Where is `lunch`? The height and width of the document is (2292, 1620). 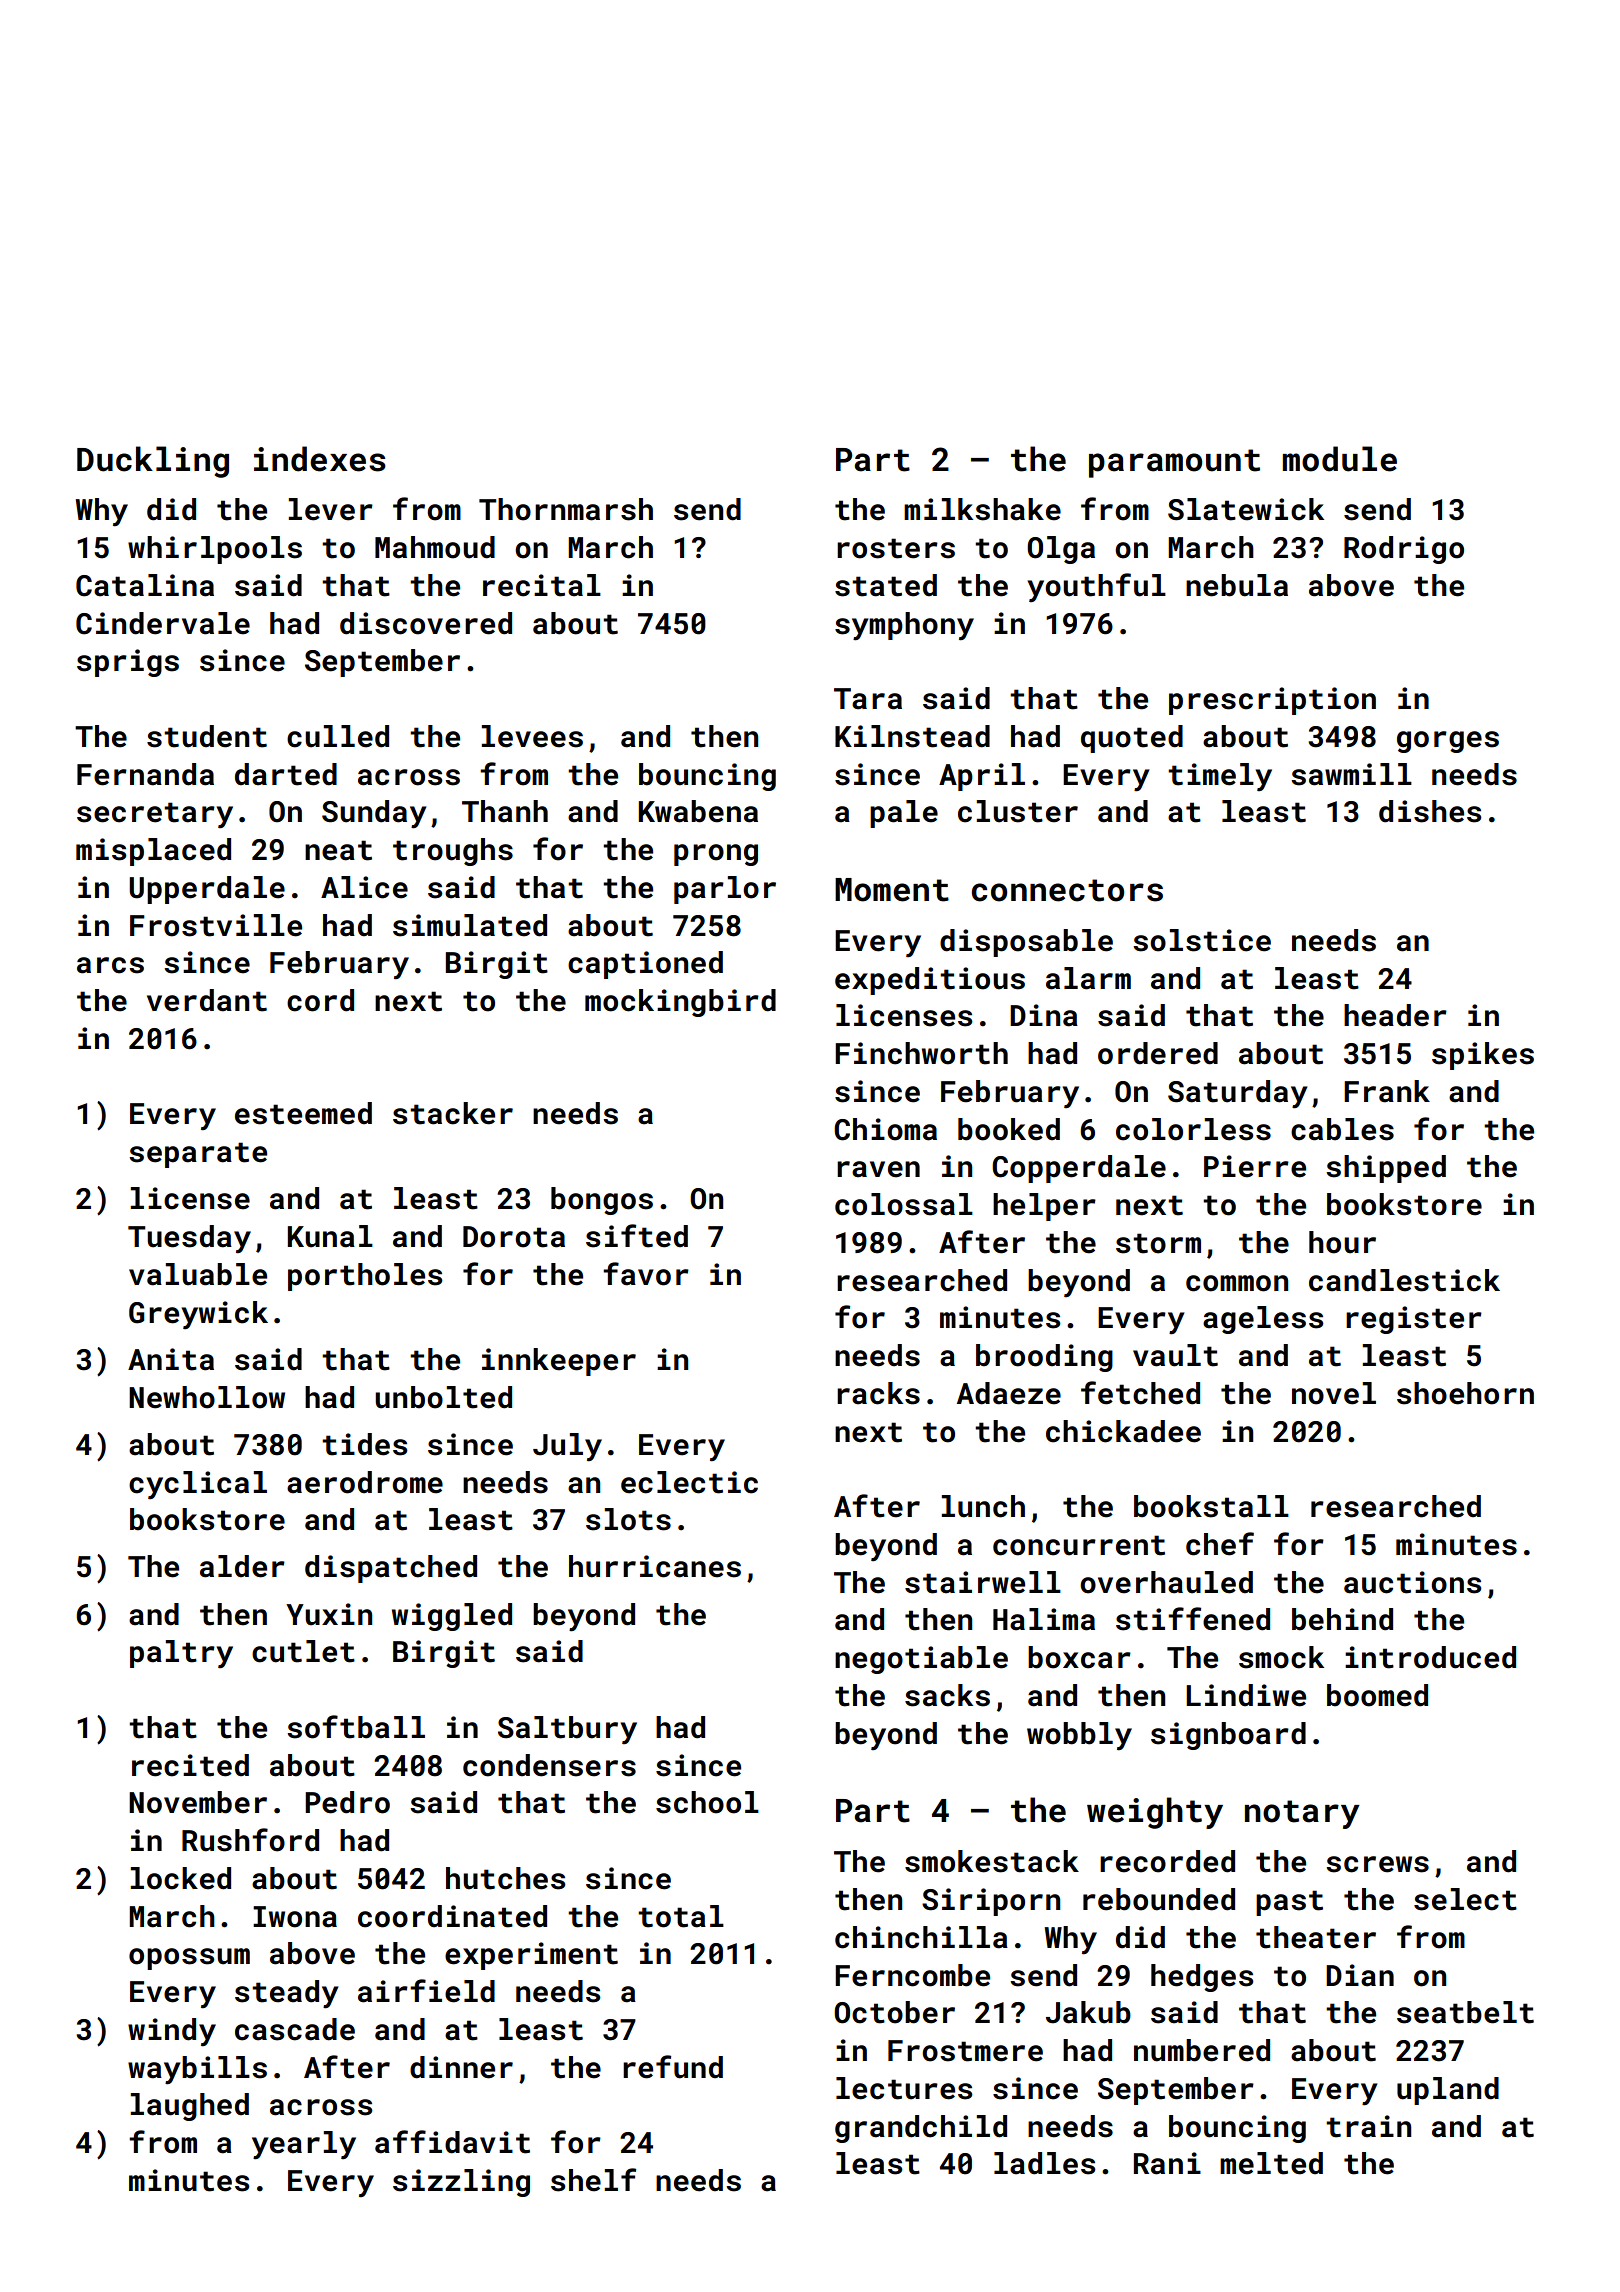
lunch is located at coordinates (983, 1506).
